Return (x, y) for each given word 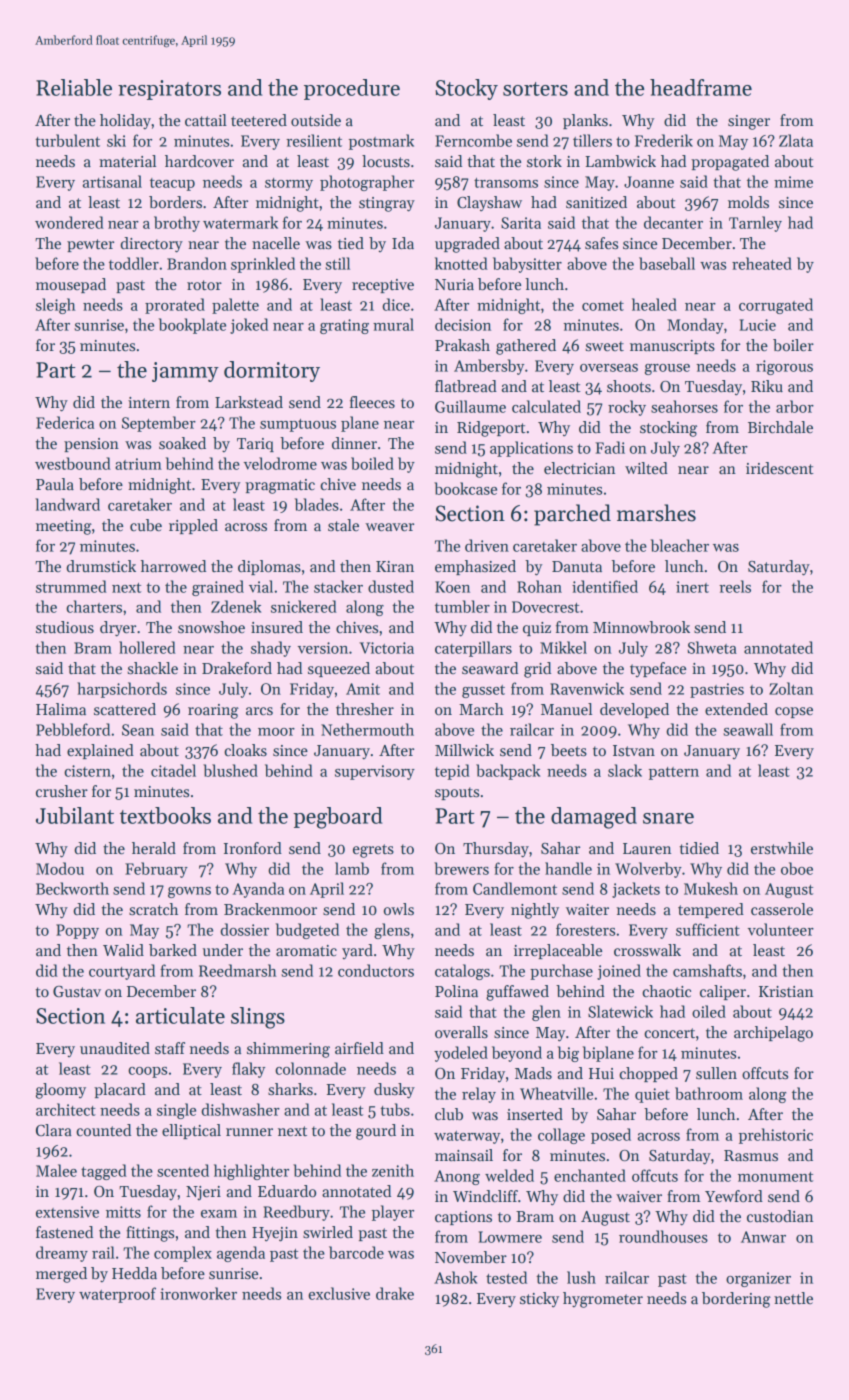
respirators (169, 90)
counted (103, 1130)
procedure (352, 89)
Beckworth (72, 888)
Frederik (664, 140)
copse (794, 712)
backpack (508, 772)
